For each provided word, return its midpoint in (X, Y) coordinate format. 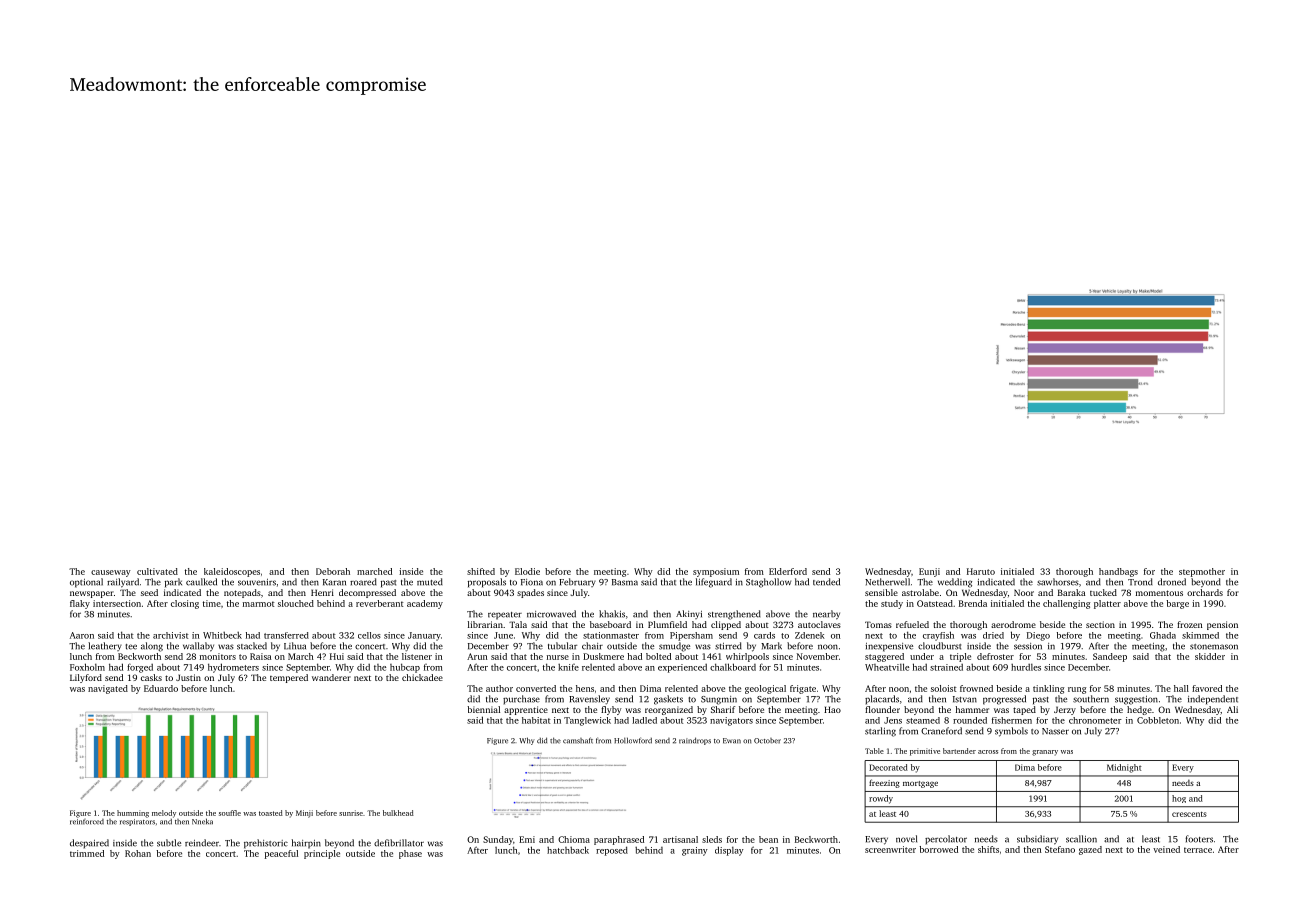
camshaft (578, 740)
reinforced (87, 822)
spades (530, 593)
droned (1172, 582)
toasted (271, 813)
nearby (826, 615)
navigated (108, 689)
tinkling (1048, 689)
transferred (286, 635)
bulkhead (398, 813)
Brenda (973, 603)
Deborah (333, 571)
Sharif (723, 709)
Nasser (1055, 731)
